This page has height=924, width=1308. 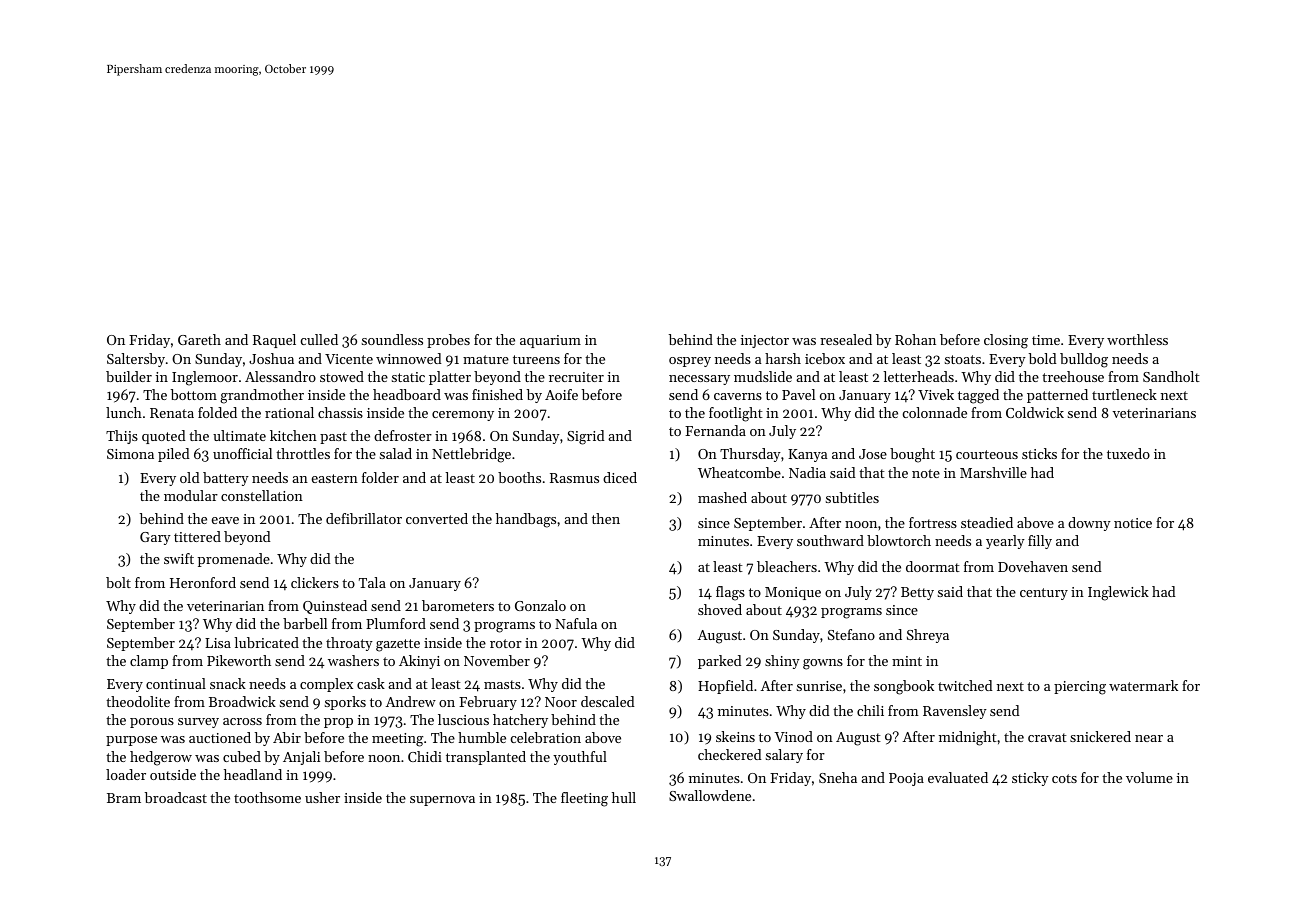 I want to click on Inglewick, so click(x=1118, y=593).
